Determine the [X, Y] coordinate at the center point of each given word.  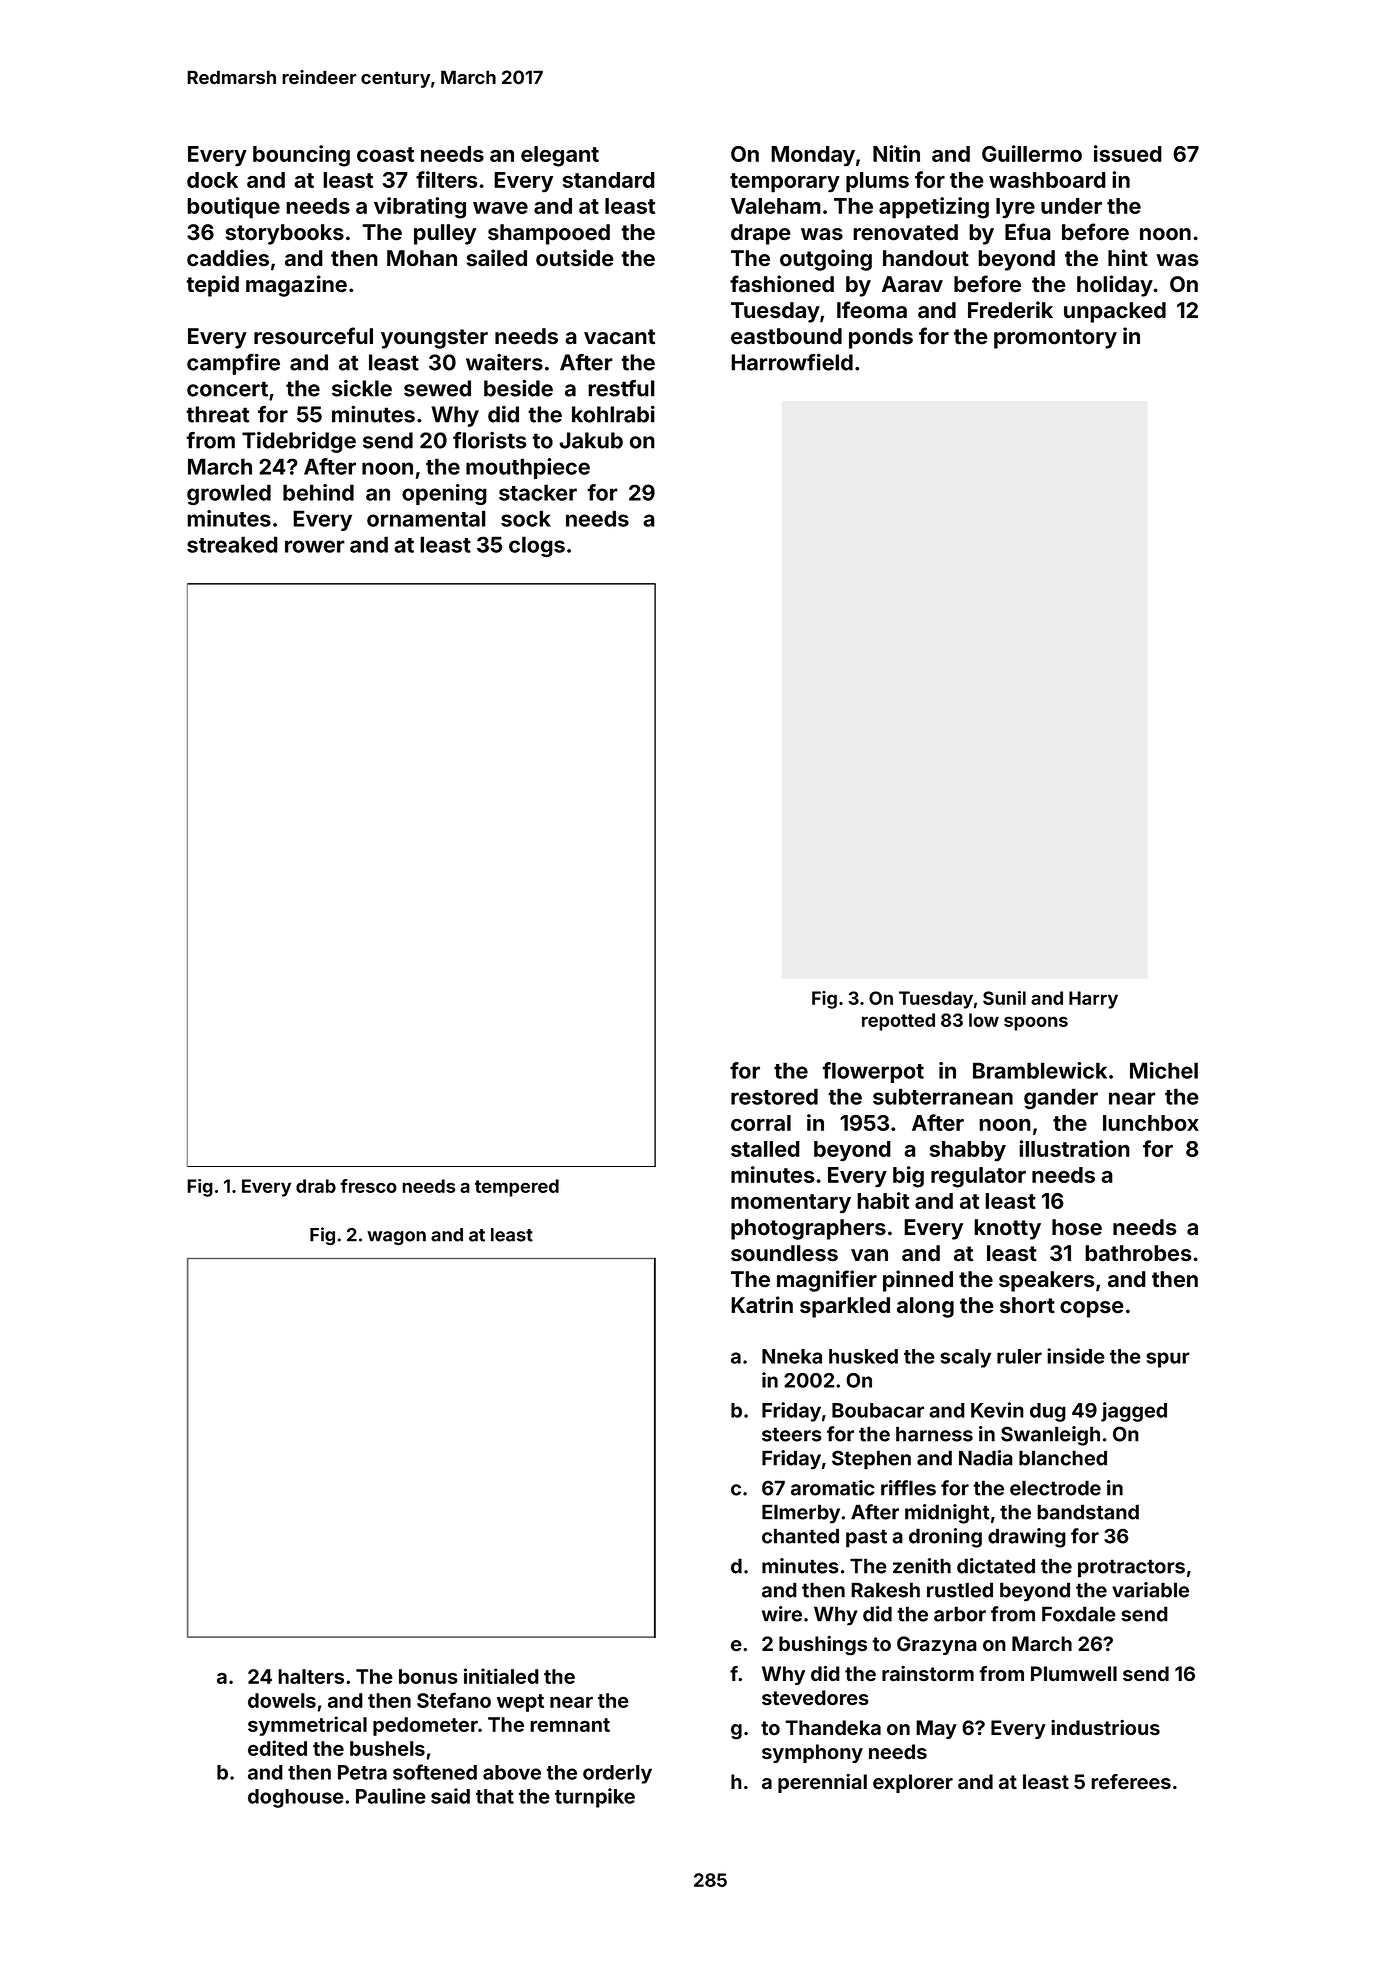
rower [315, 546]
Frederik [1010, 310]
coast [385, 154]
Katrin [762, 1305]
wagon [396, 1238]
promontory [1055, 339]
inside [1076, 1356]
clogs [537, 547]
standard [609, 180]
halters [311, 1676]
